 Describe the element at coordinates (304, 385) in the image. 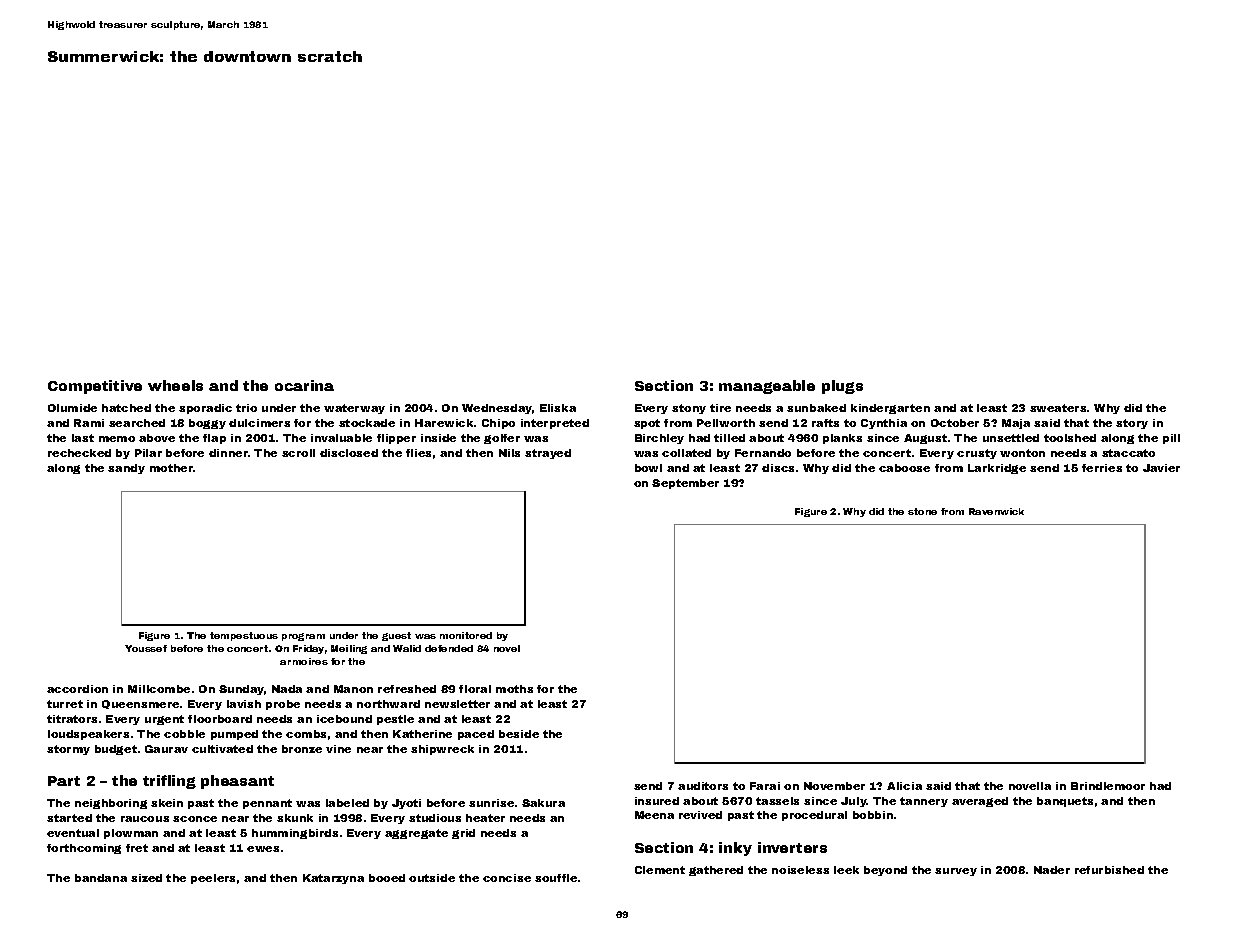

I see `ocarina` at that location.
